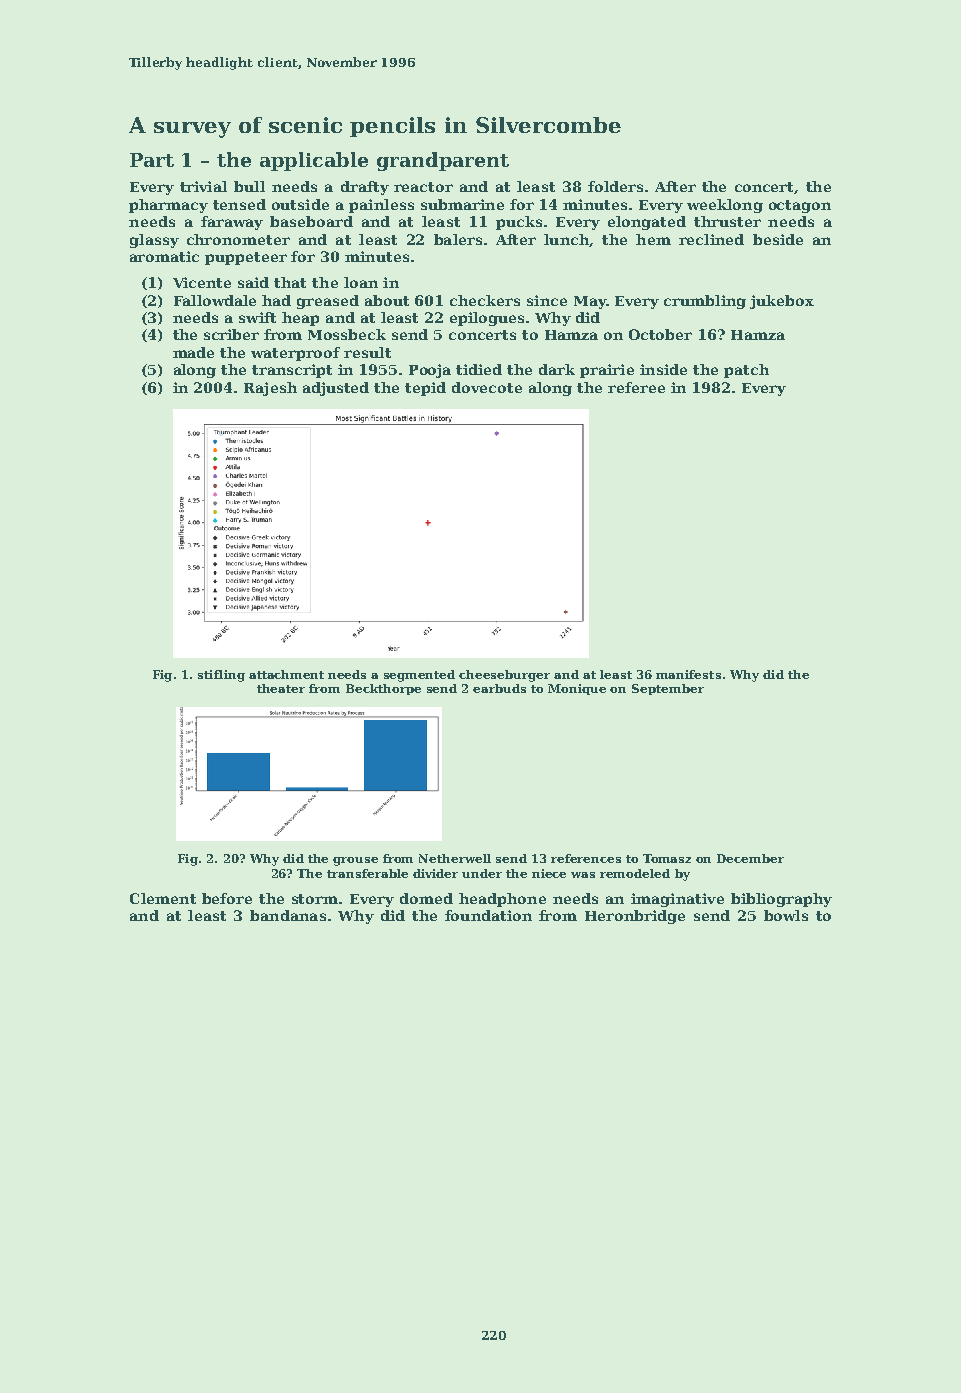 The image size is (961, 1393). What do you see at coordinates (688, 674) in the page?
I see `manifests` at bounding box center [688, 674].
